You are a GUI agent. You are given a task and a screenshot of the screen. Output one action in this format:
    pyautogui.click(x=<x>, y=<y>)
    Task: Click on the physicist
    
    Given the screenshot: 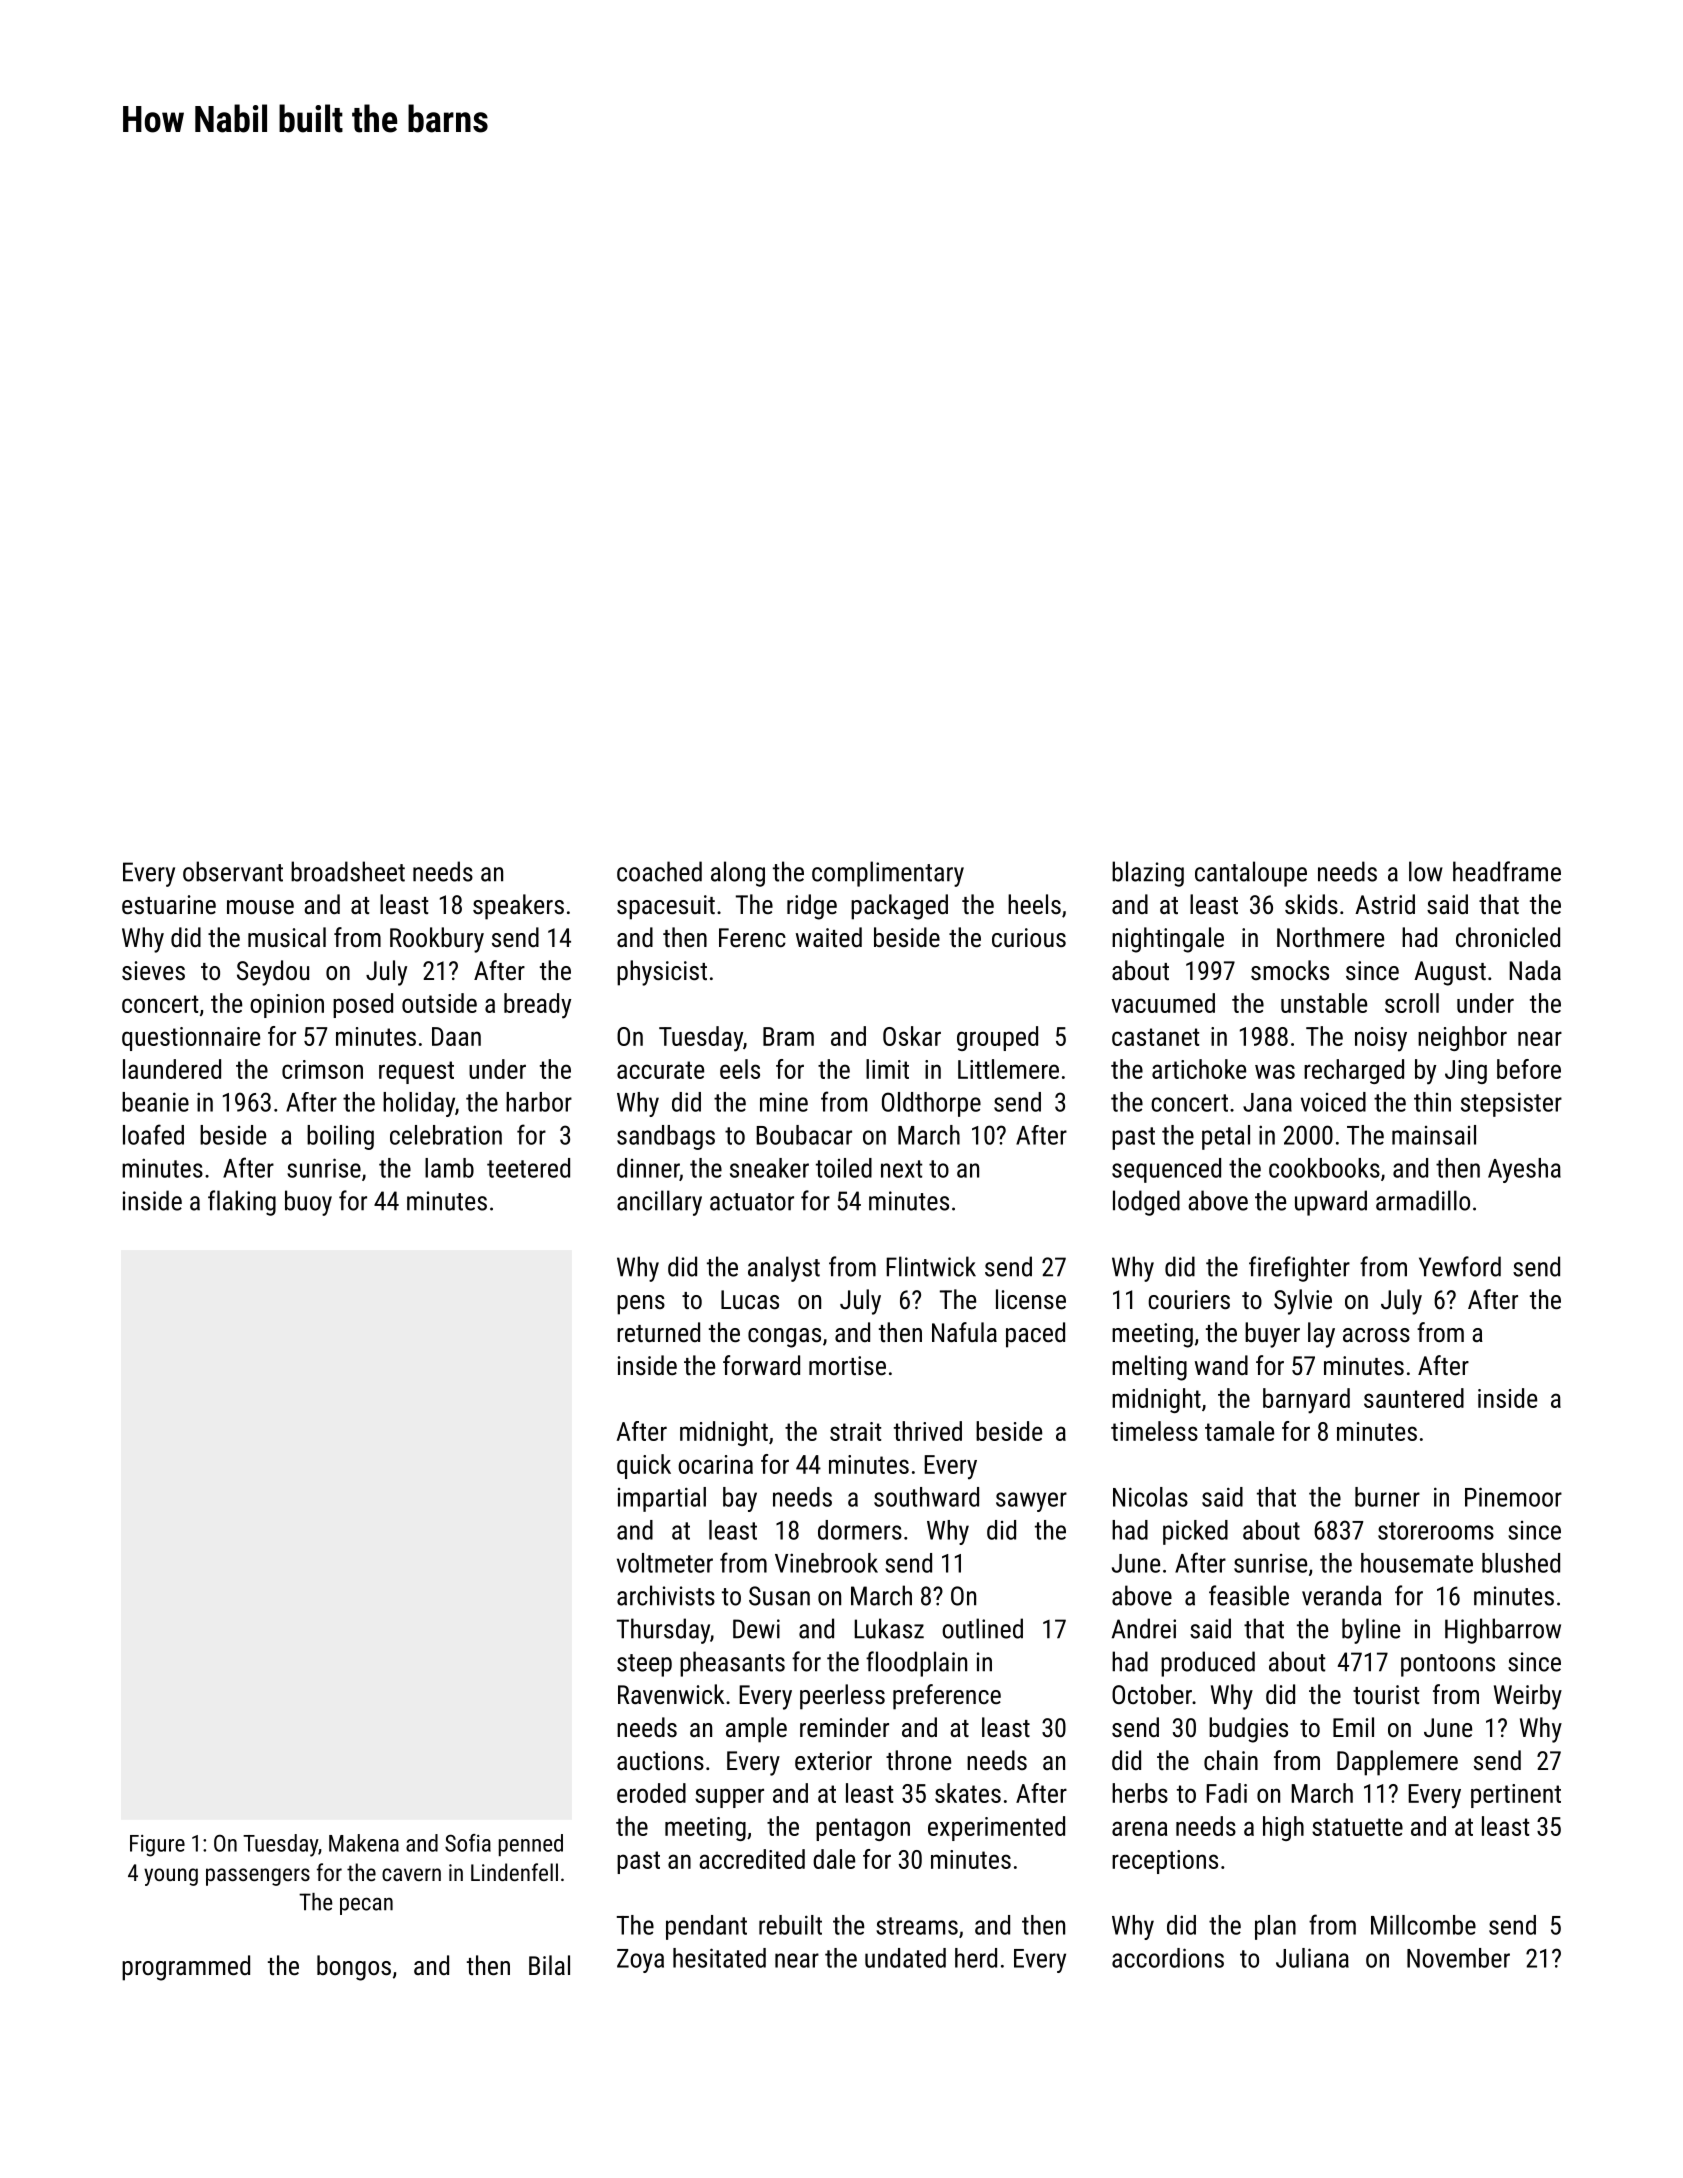 What is the action you would take?
    pyautogui.click(x=662, y=973)
